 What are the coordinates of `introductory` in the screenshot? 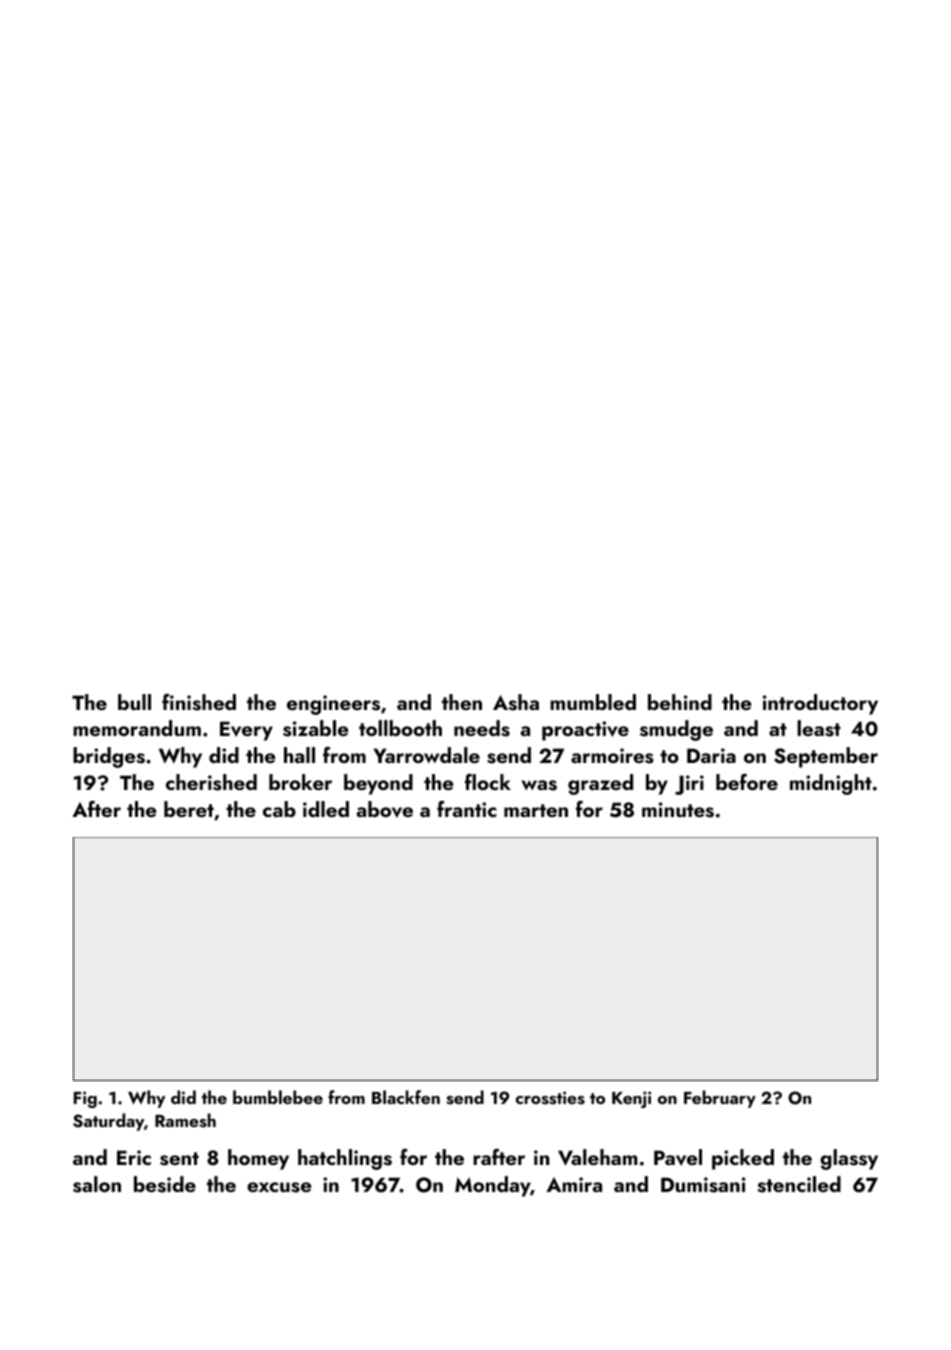 It's located at (820, 704).
